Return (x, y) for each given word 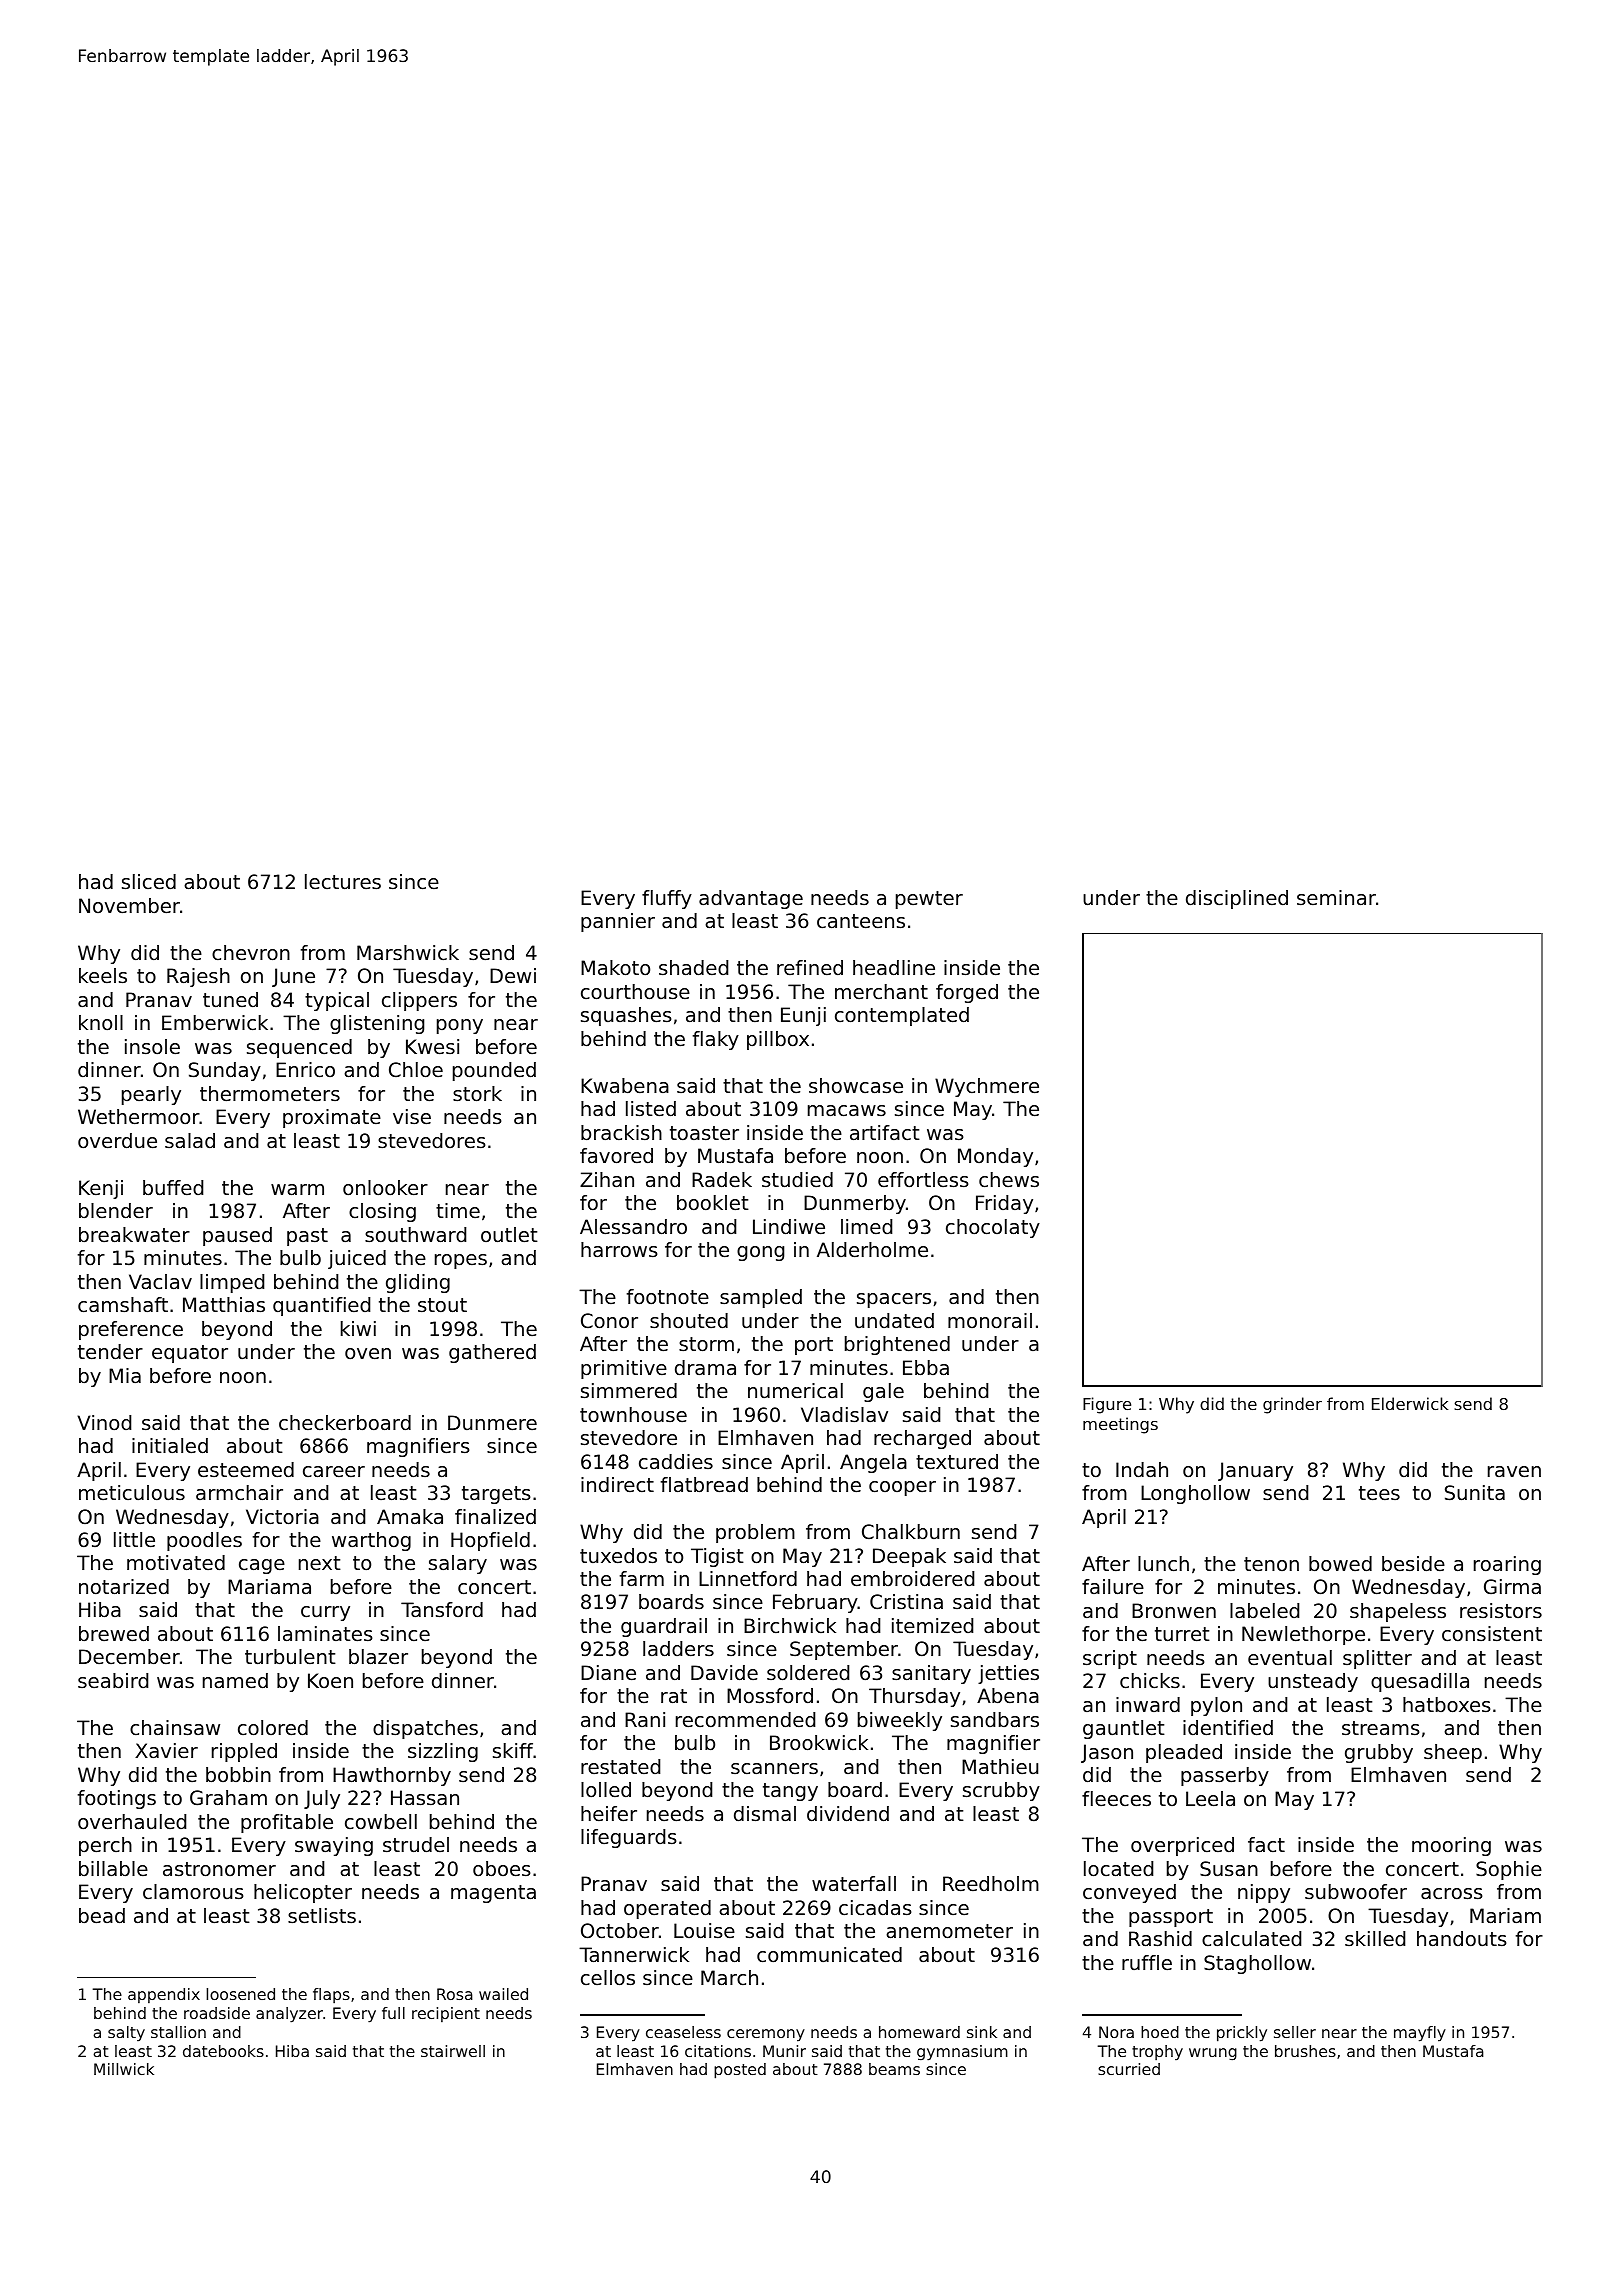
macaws (847, 1111)
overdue (117, 1141)
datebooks (223, 2051)
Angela (873, 1463)
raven (1514, 1472)
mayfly (1420, 2034)
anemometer (949, 1931)
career (334, 1472)
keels (103, 976)
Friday (1004, 1204)
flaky (716, 1040)
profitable (287, 1823)
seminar (1336, 897)
